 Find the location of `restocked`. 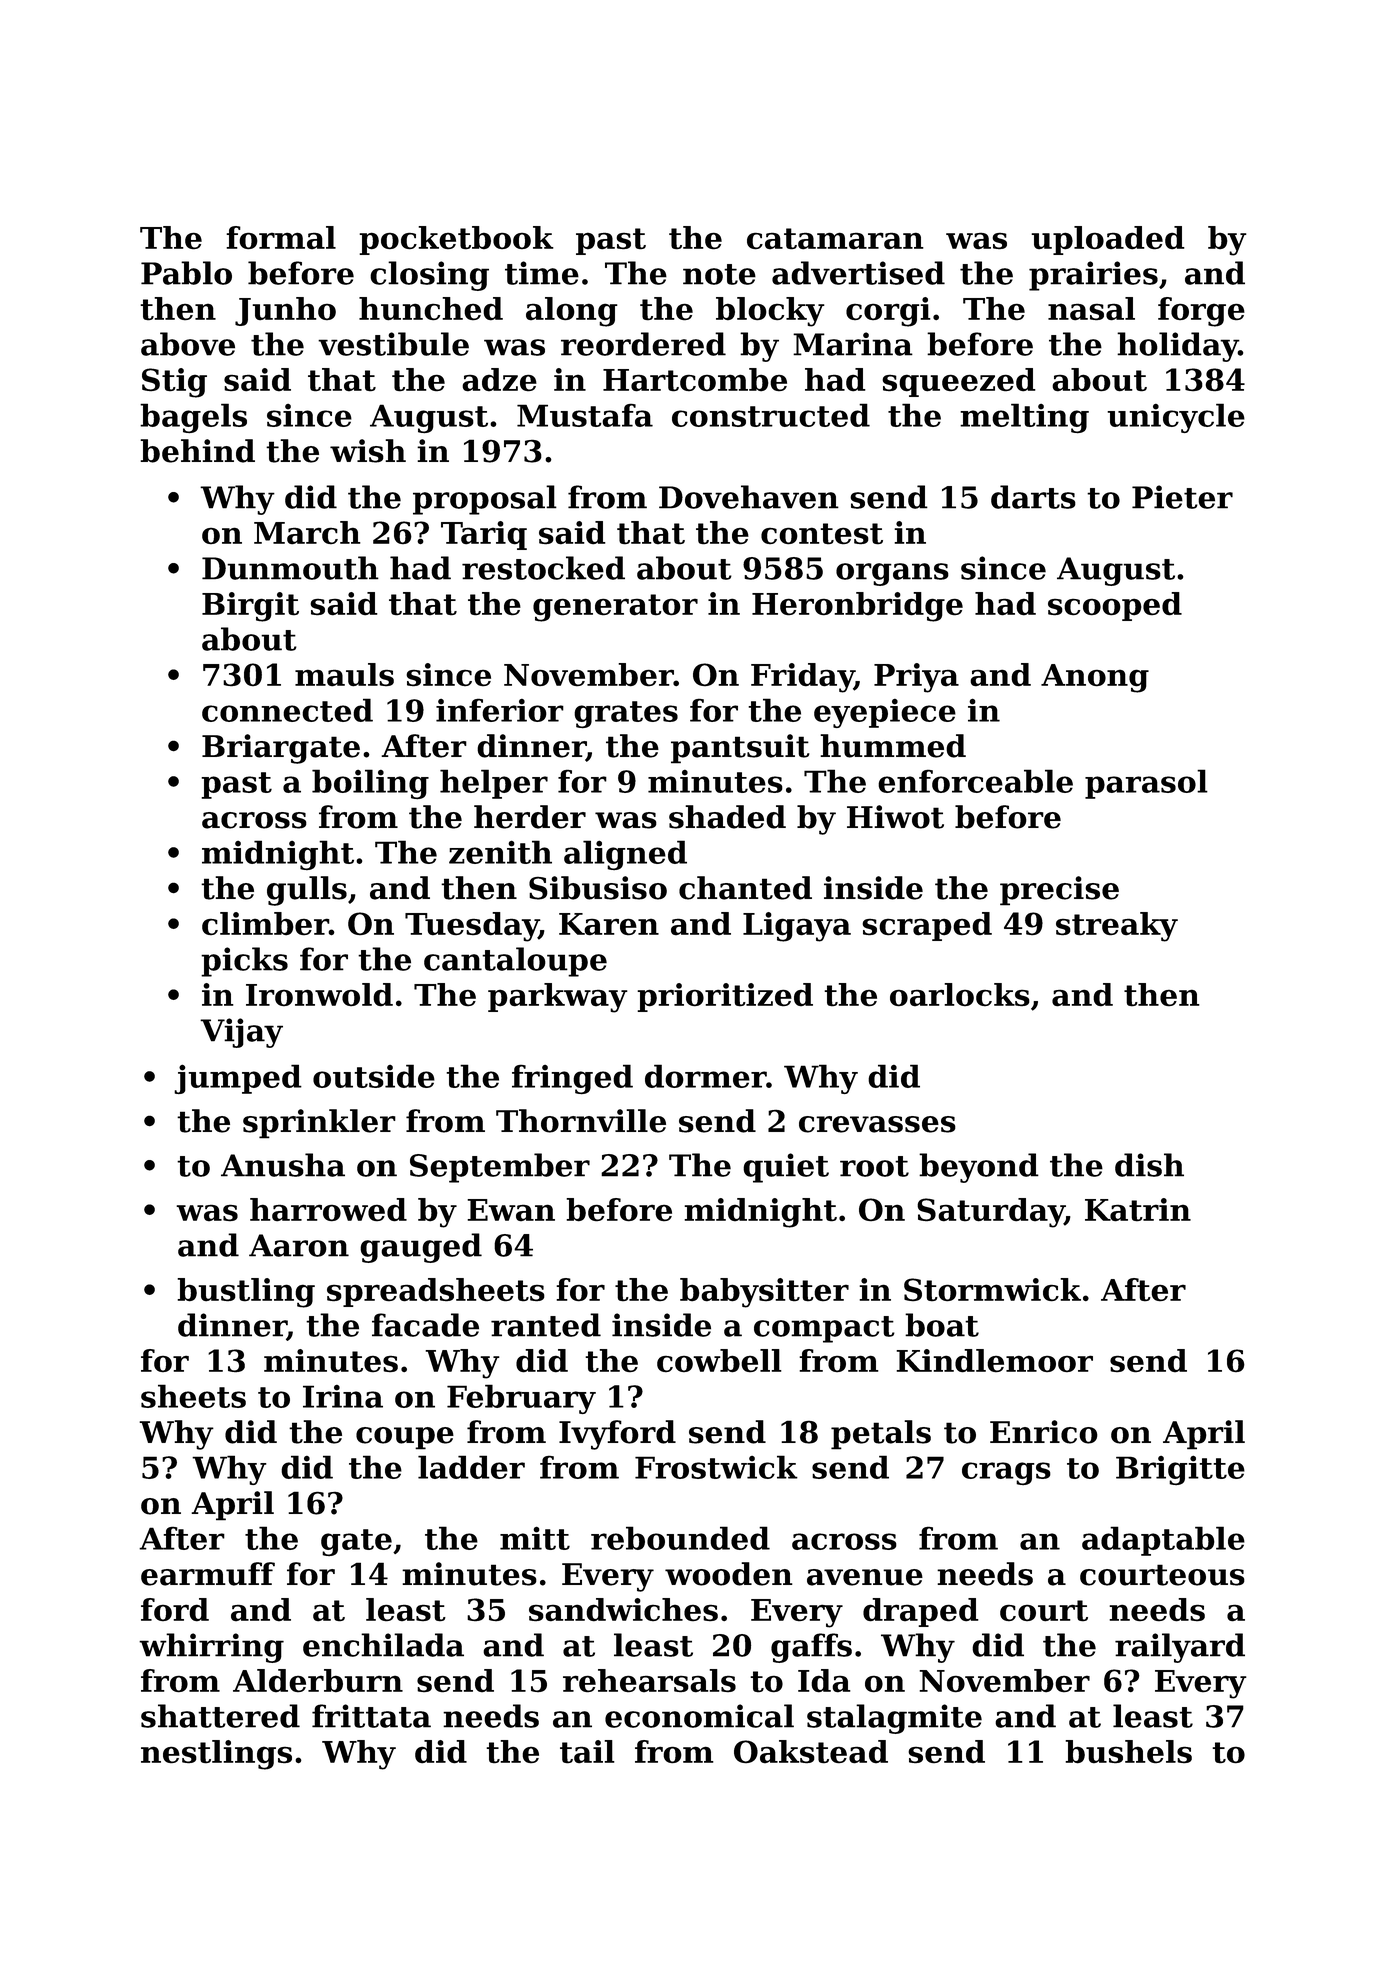

restocked is located at coordinates (543, 568).
